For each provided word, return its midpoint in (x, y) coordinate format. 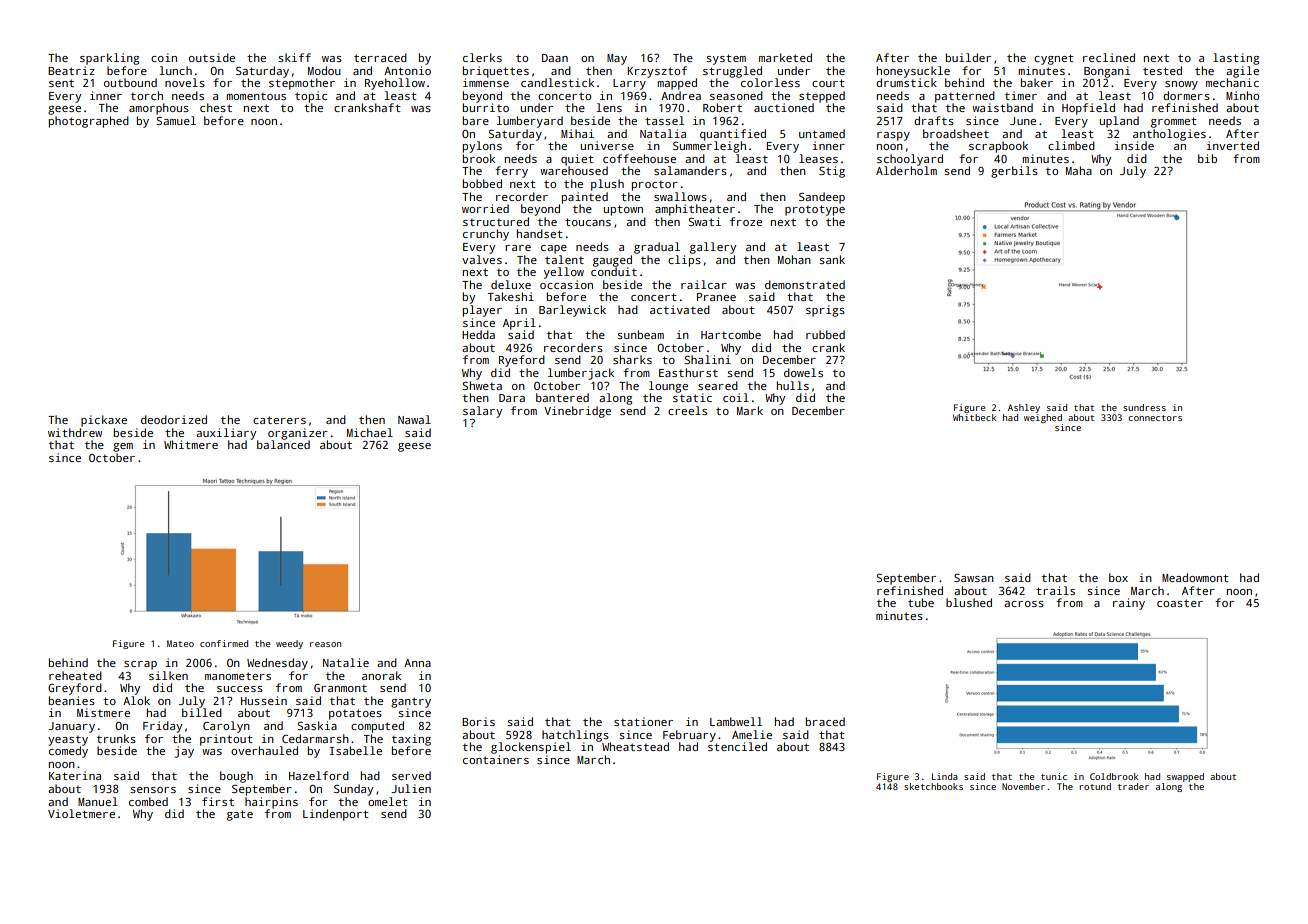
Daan (555, 58)
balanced (283, 444)
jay (184, 752)
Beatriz (71, 70)
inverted (1233, 145)
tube (921, 602)
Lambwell (736, 721)
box (1118, 577)
